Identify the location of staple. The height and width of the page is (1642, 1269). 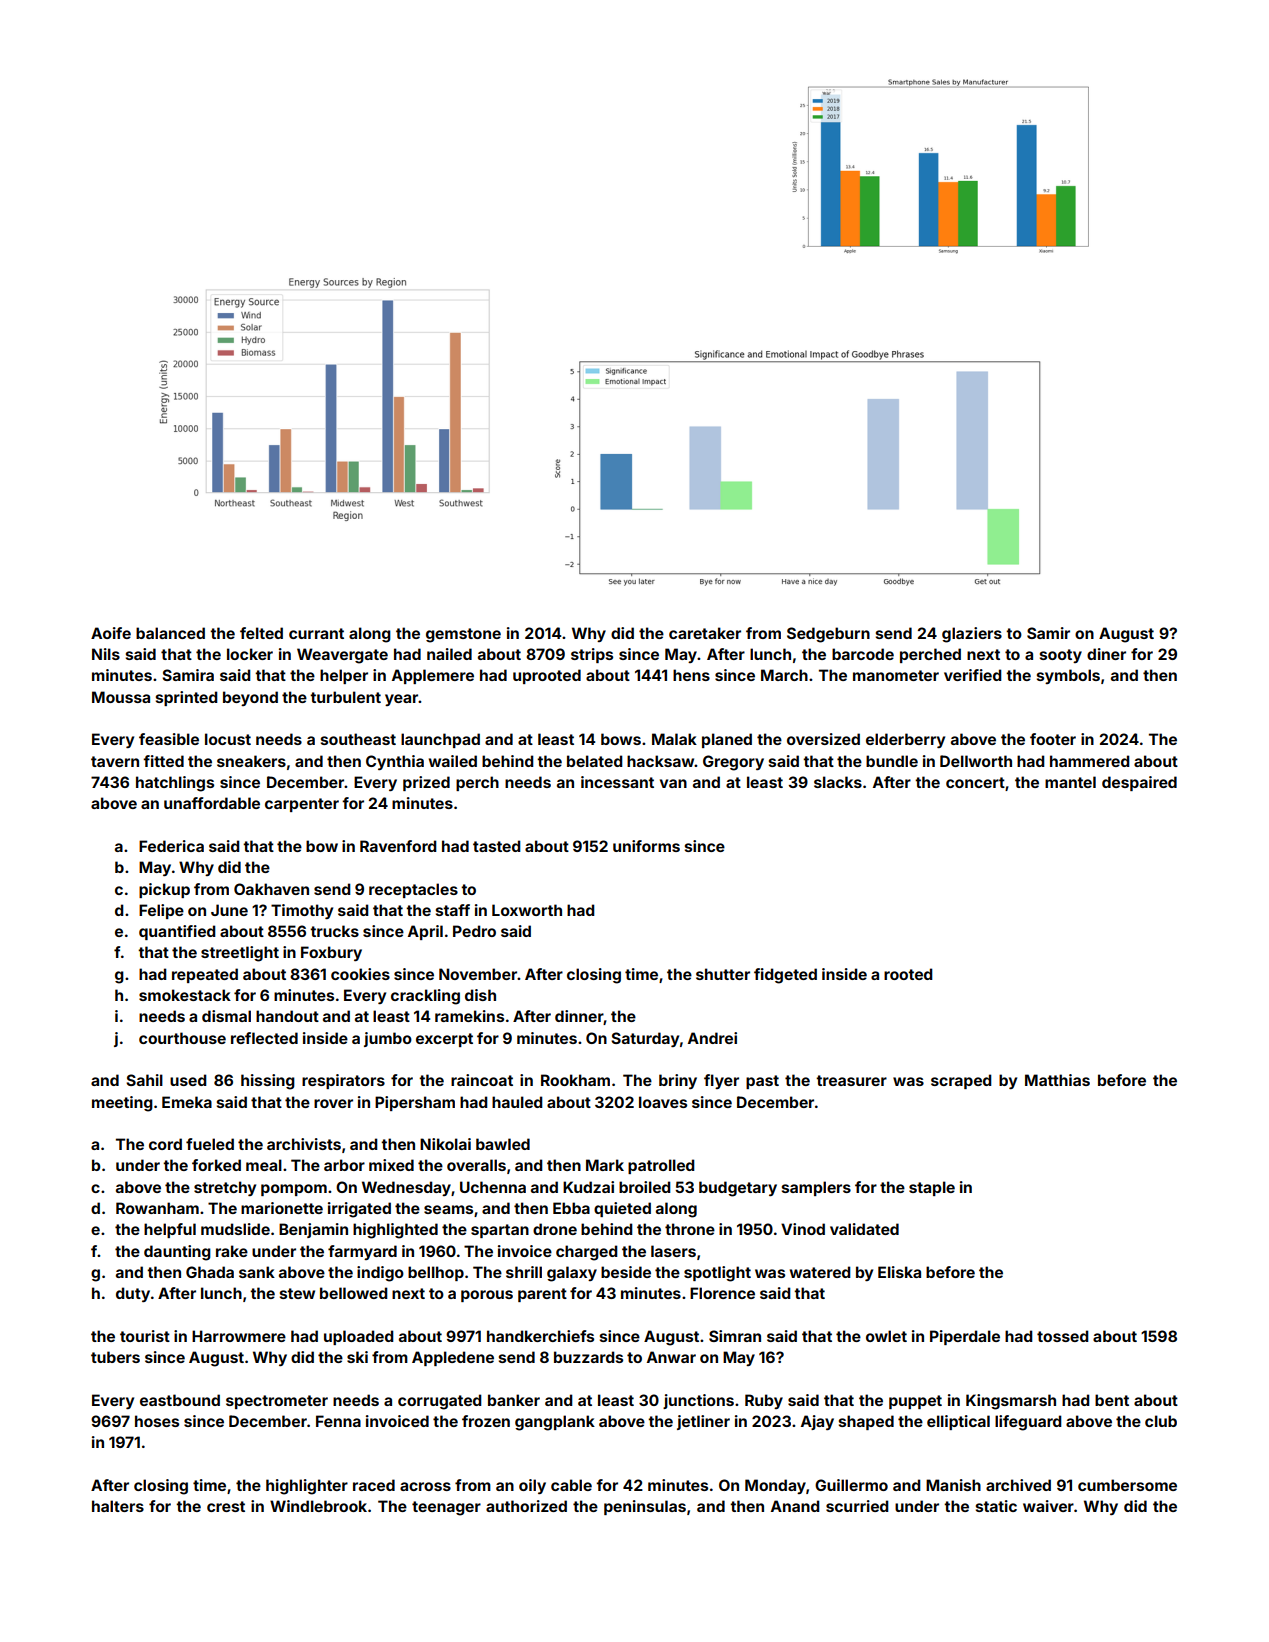
(932, 1188).
